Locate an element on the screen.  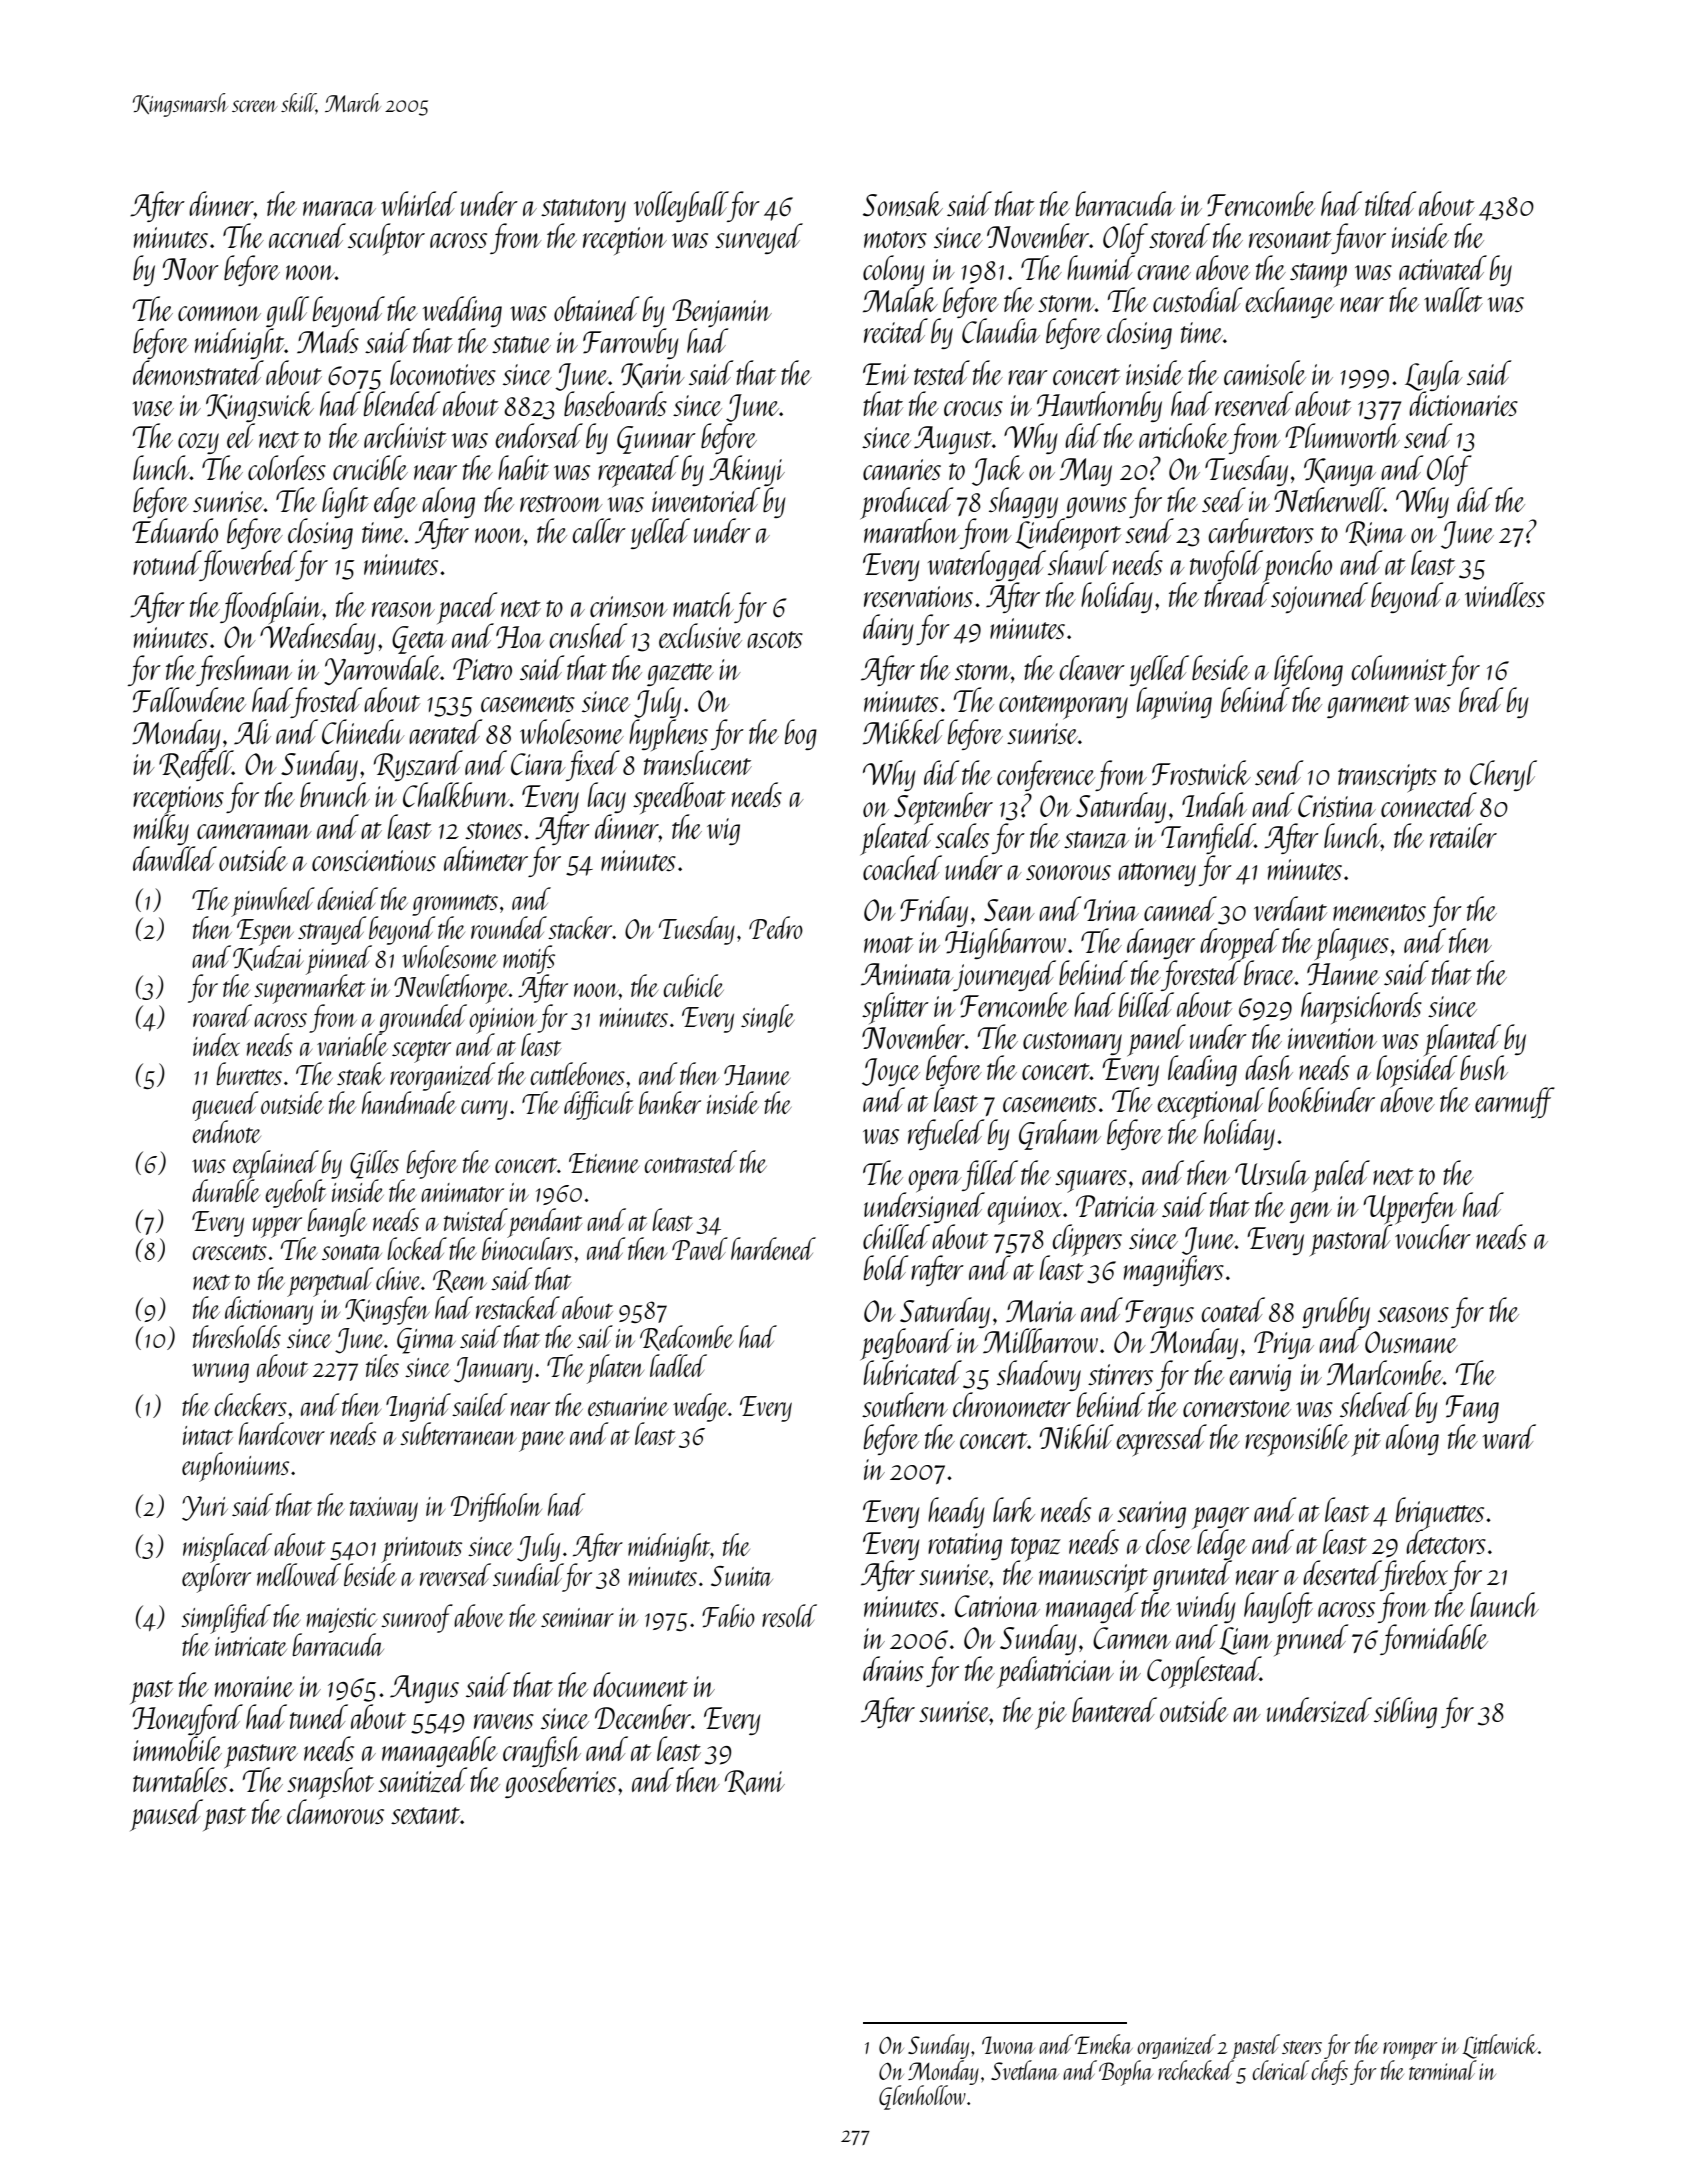
wallet is located at coordinates (1453, 299).
